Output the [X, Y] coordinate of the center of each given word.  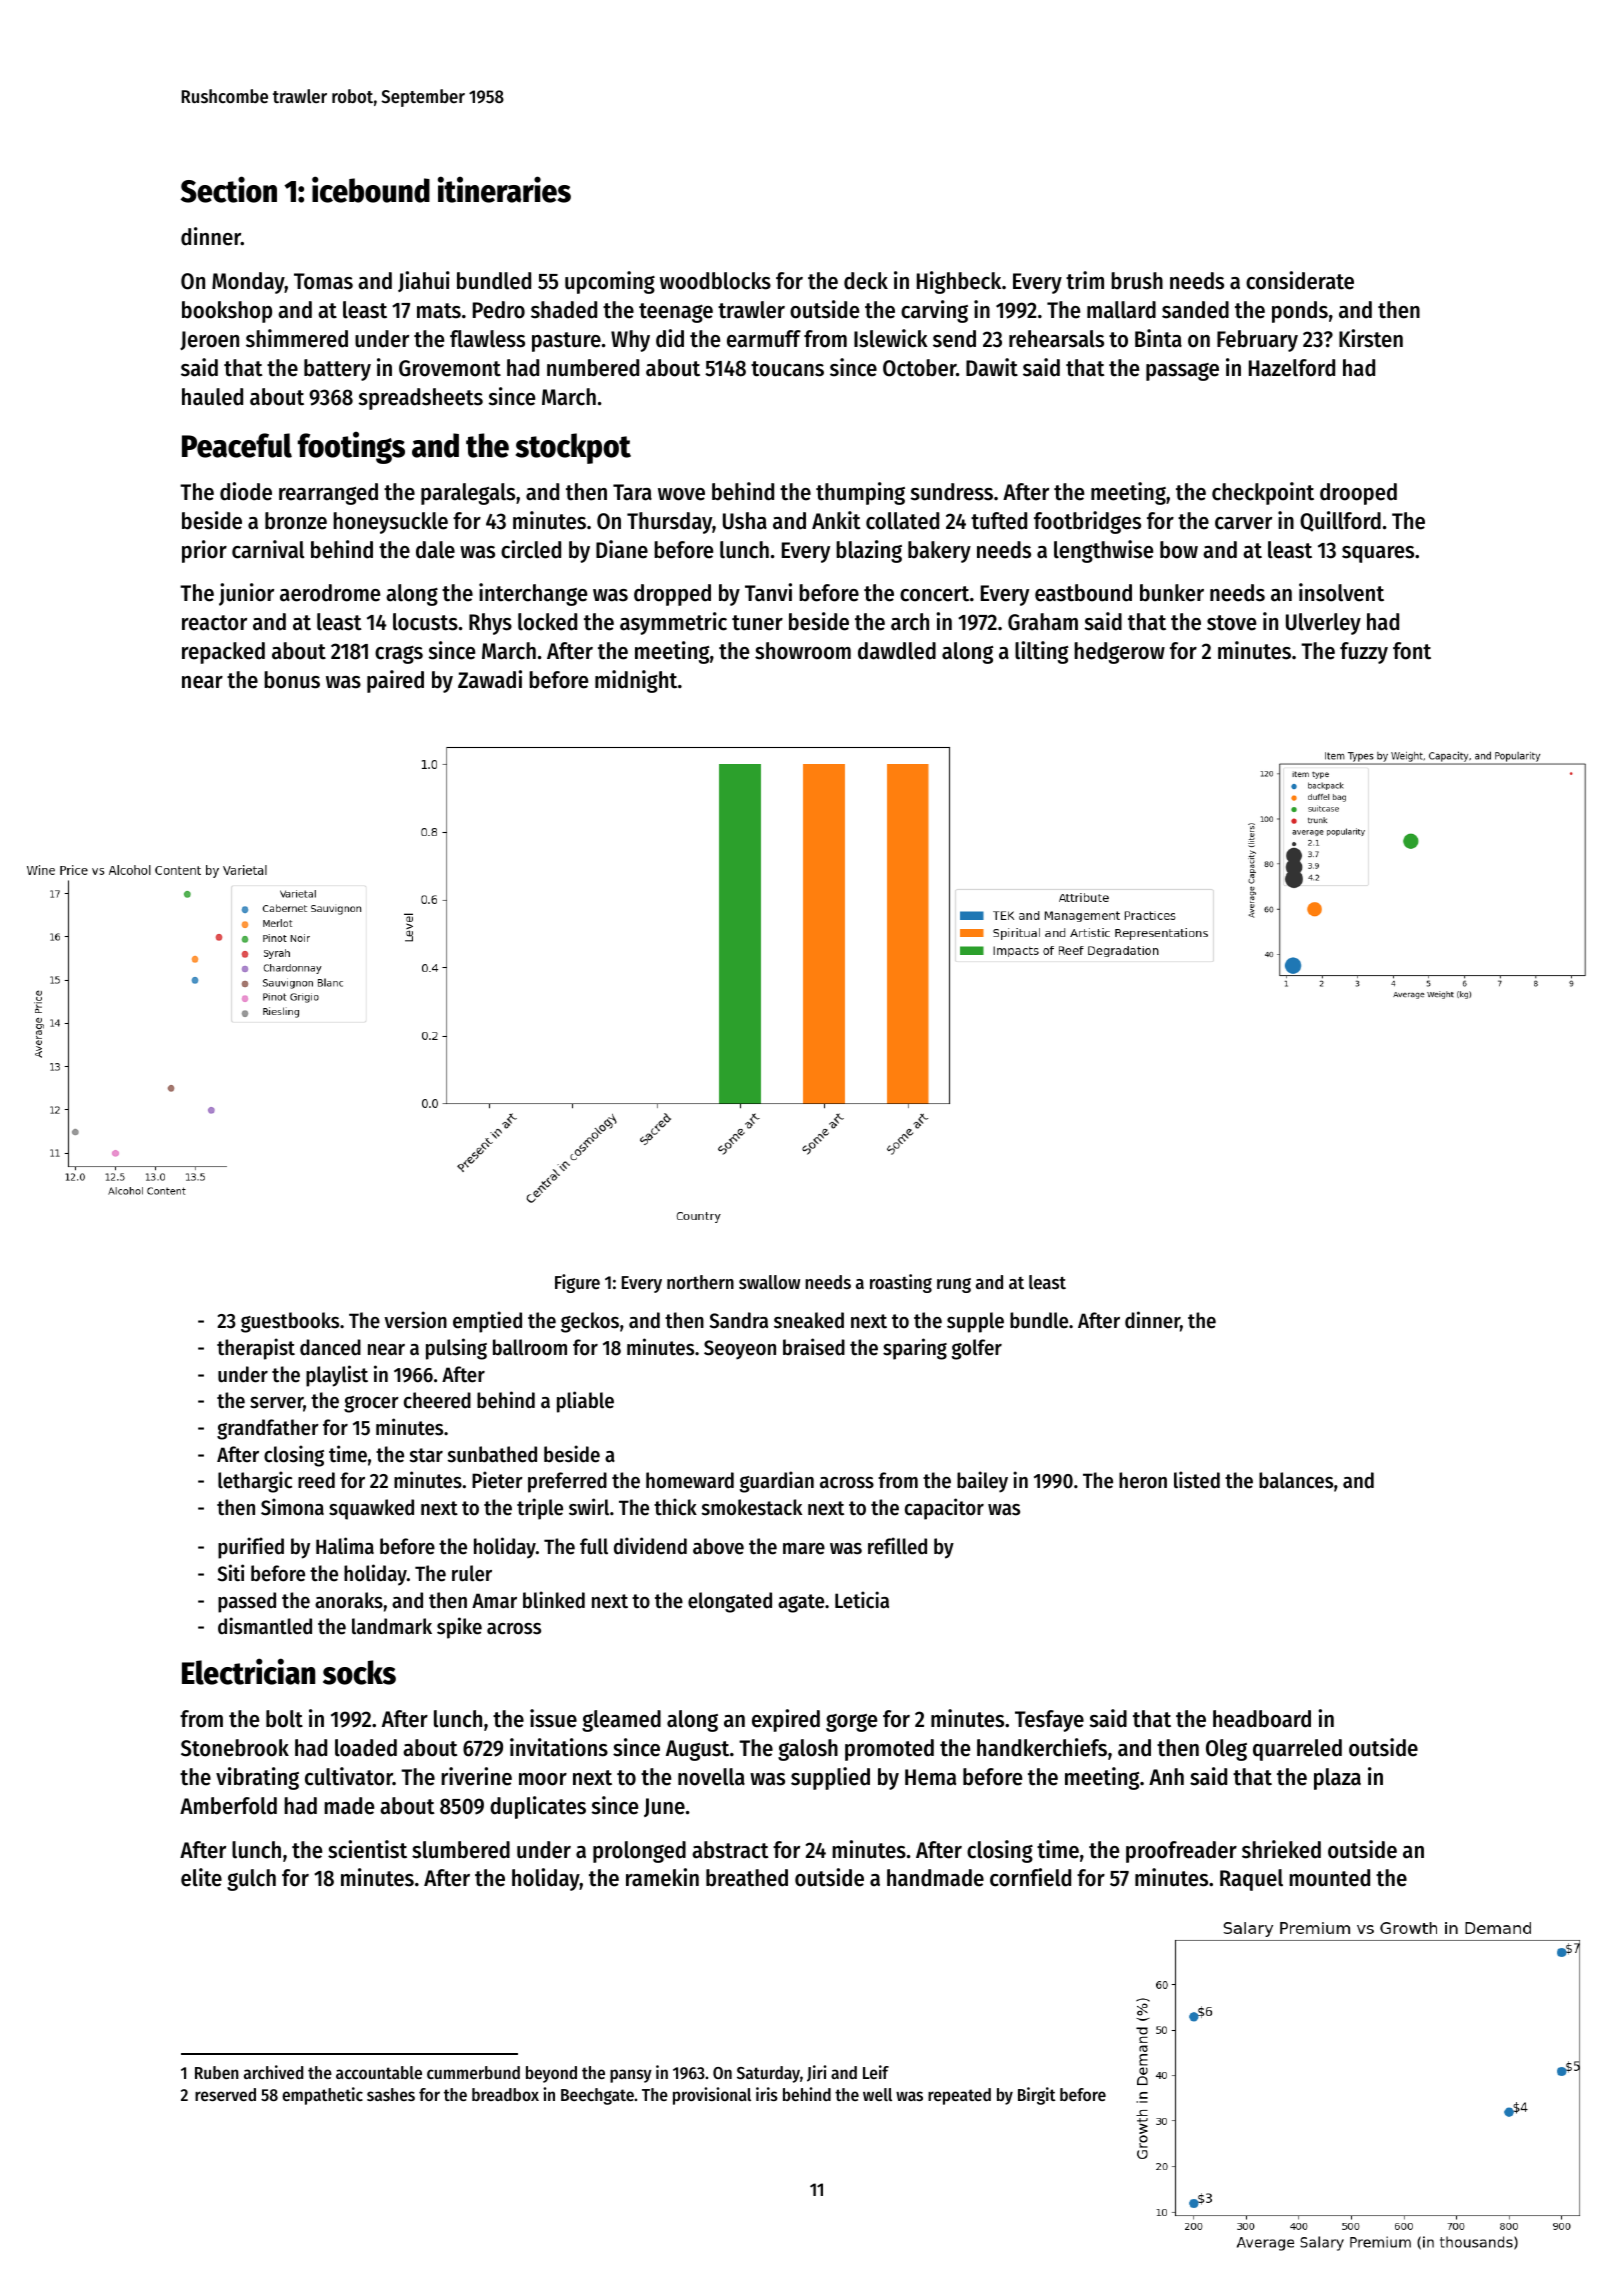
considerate [1300, 280]
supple [975, 1322]
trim [1085, 280]
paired [395, 681]
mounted [1329, 1878]
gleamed [621, 1721]
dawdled [897, 651]
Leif [876, 2072]
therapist [256, 1349]
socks [359, 1672]
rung [954, 1285]
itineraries [504, 189]
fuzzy [1364, 653]
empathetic [322, 2096]
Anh [1166, 1776]
